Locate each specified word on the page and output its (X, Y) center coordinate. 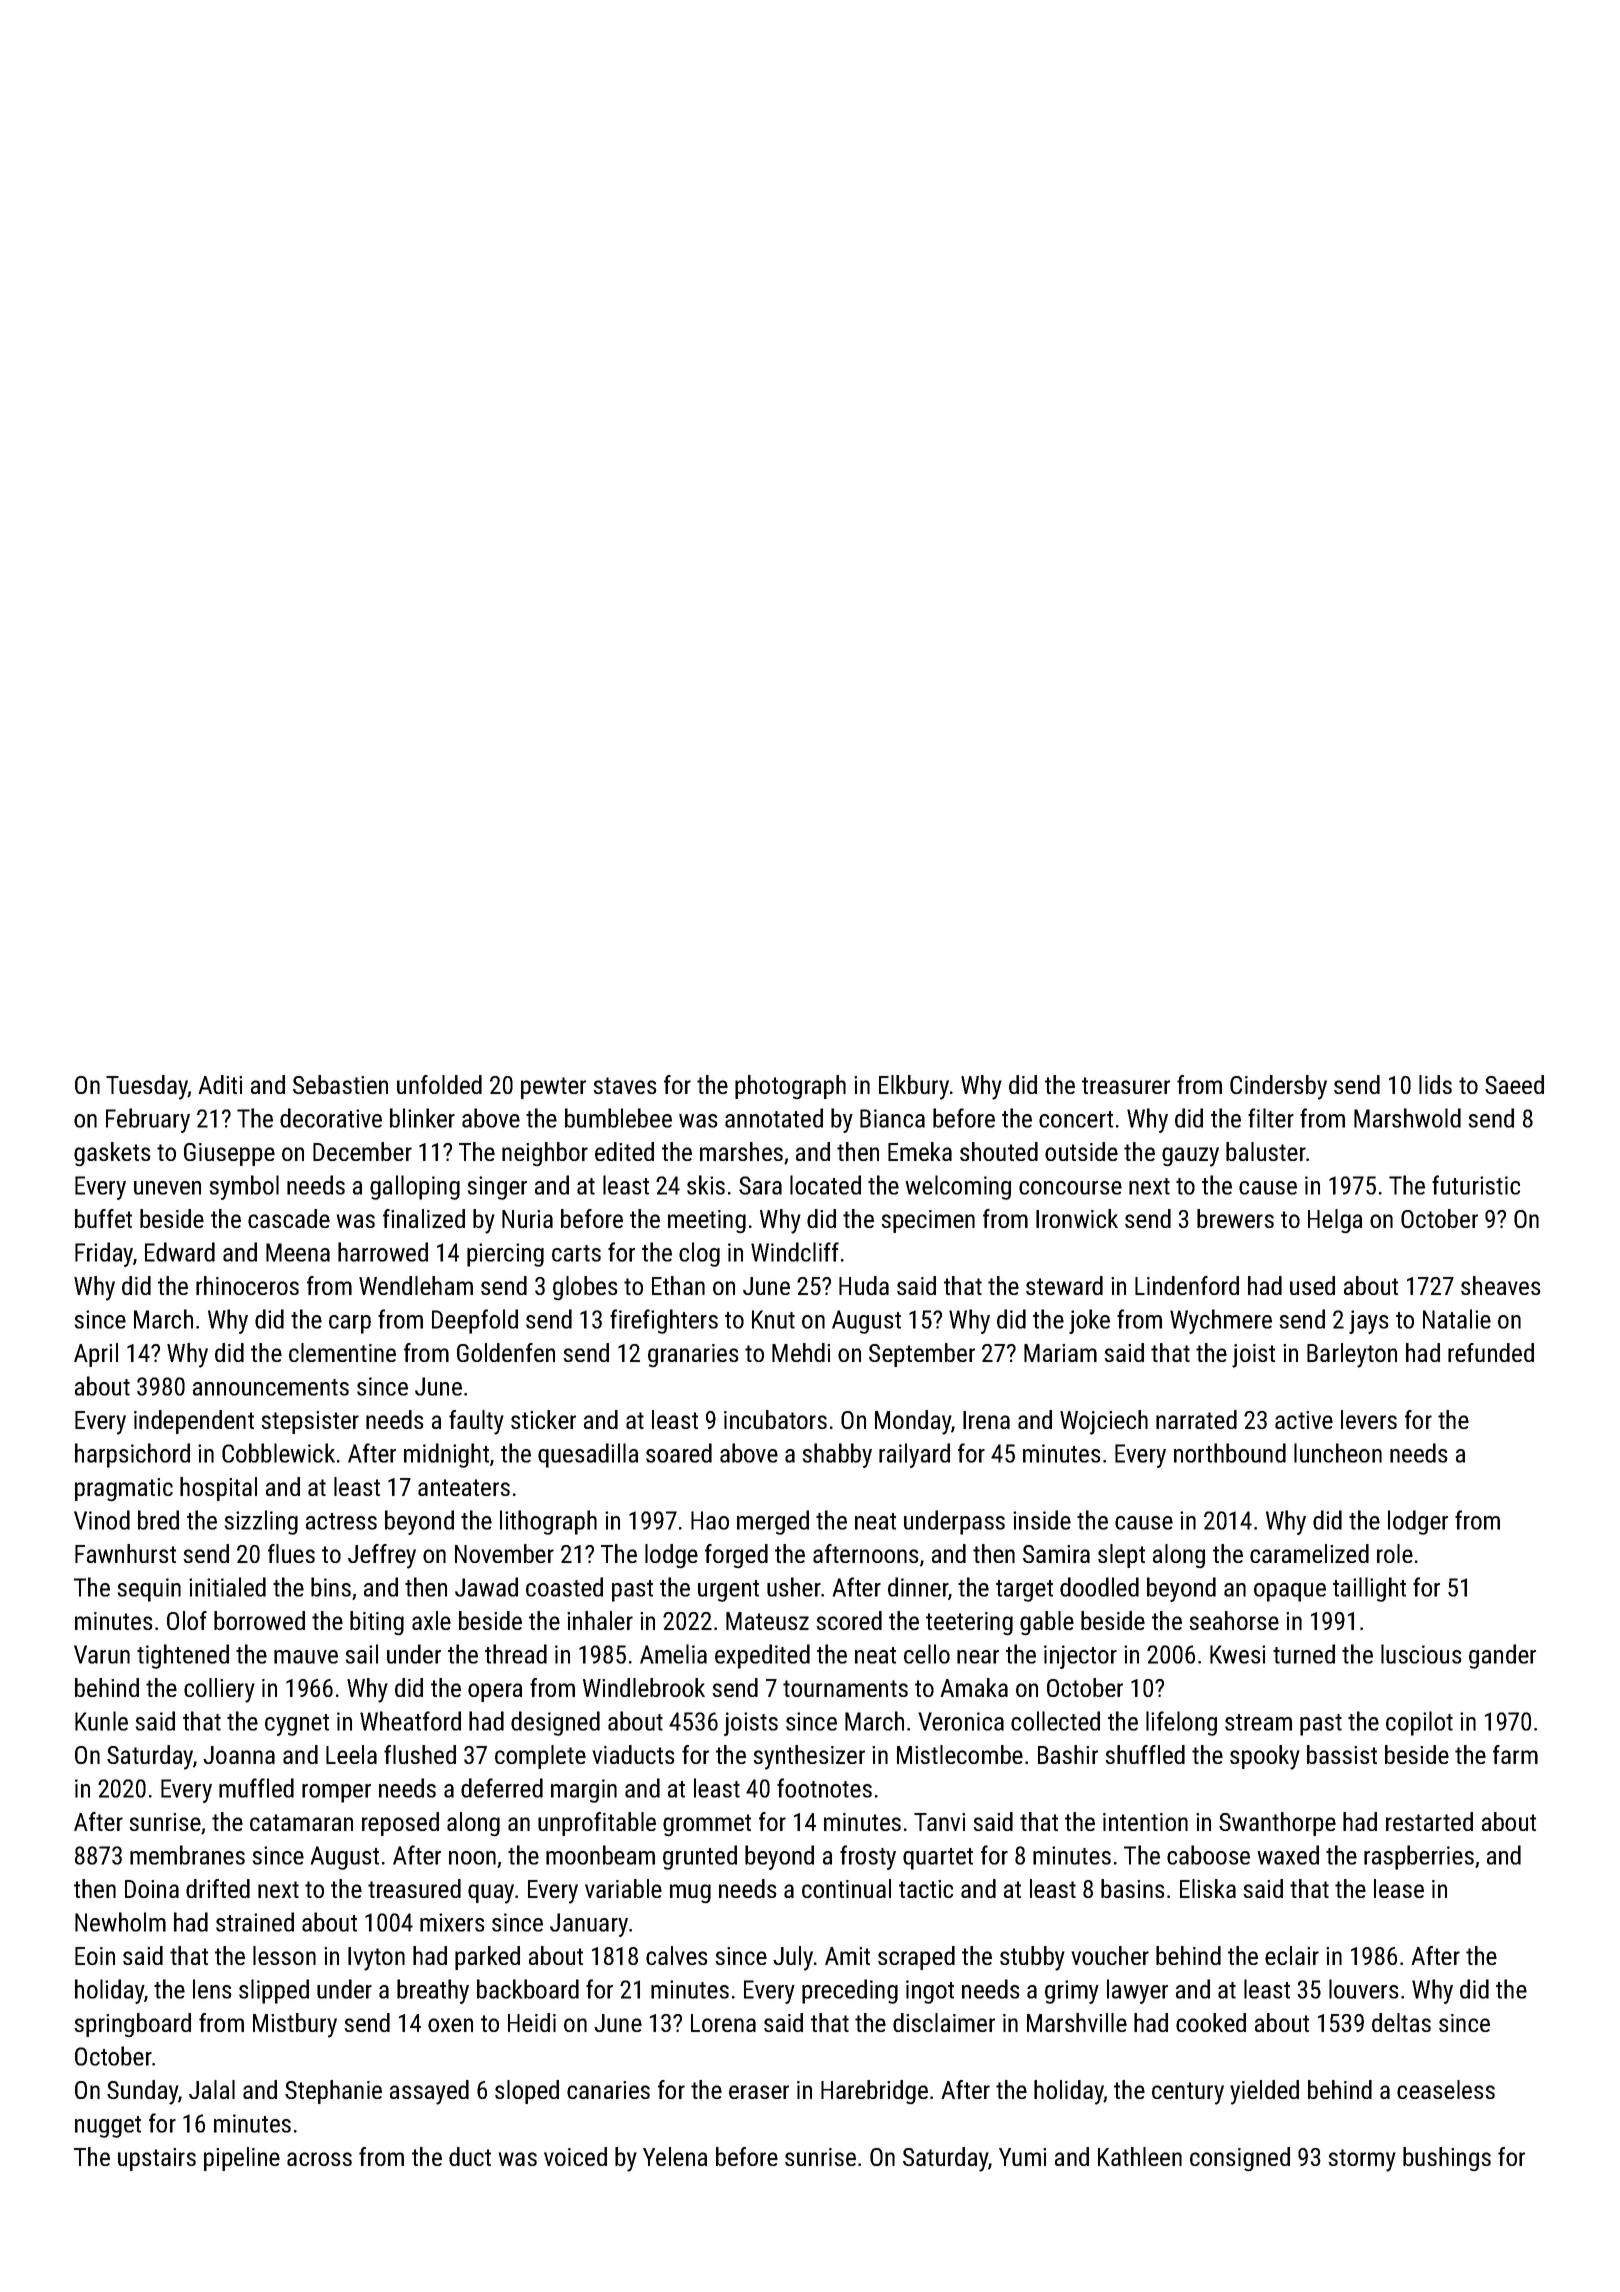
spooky (1265, 1757)
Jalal (212, 2089)
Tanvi (939, 1822)
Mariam (1060, 1353)
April (96, 1355)
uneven (167, 1188)
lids (1435, 1084)
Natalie (1457, 1319)
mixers (452, 1922)
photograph (790, 1087)
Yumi (1022, 2157)
